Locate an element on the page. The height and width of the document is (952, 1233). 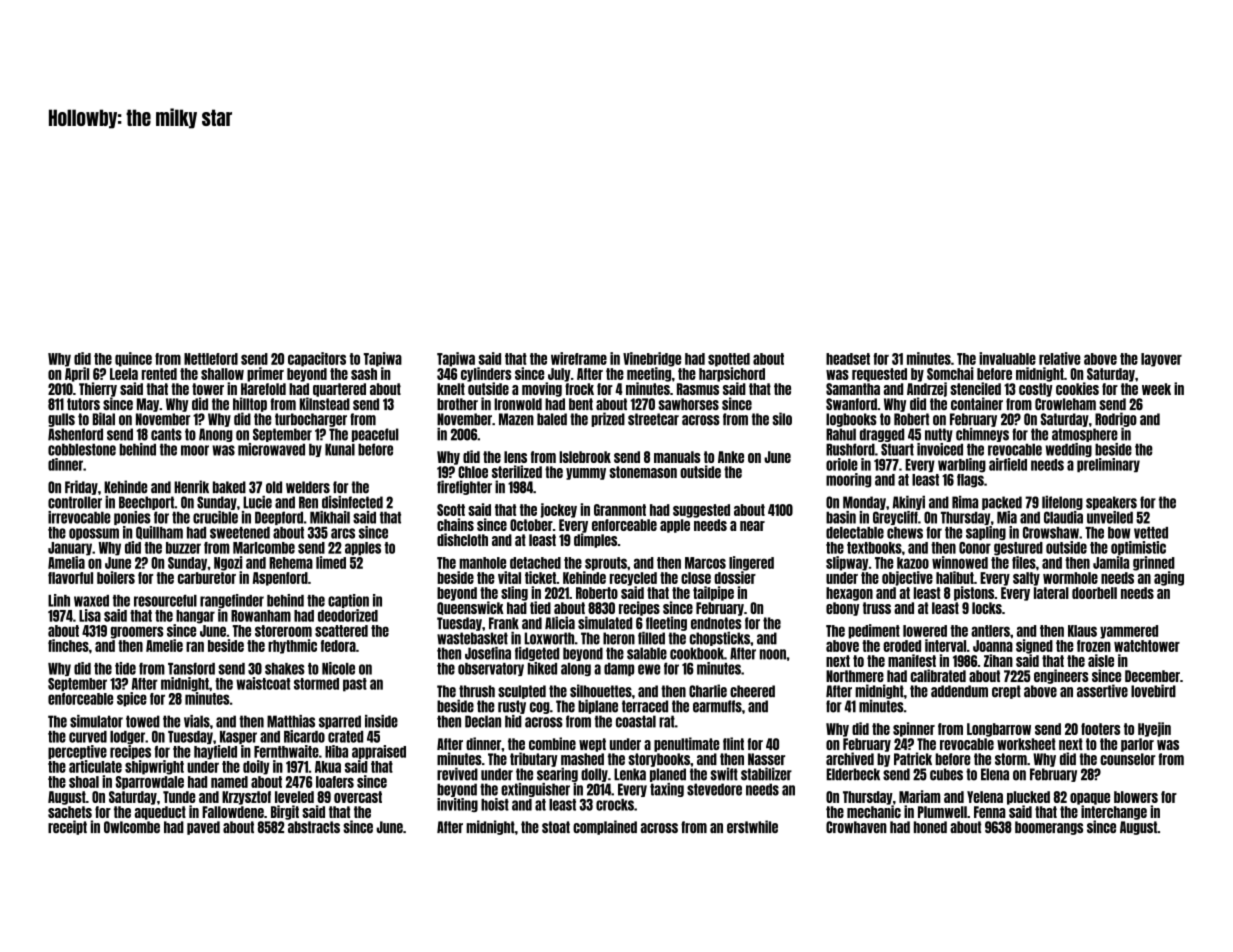
Kilnstead is located at coordinates (325, 403).
